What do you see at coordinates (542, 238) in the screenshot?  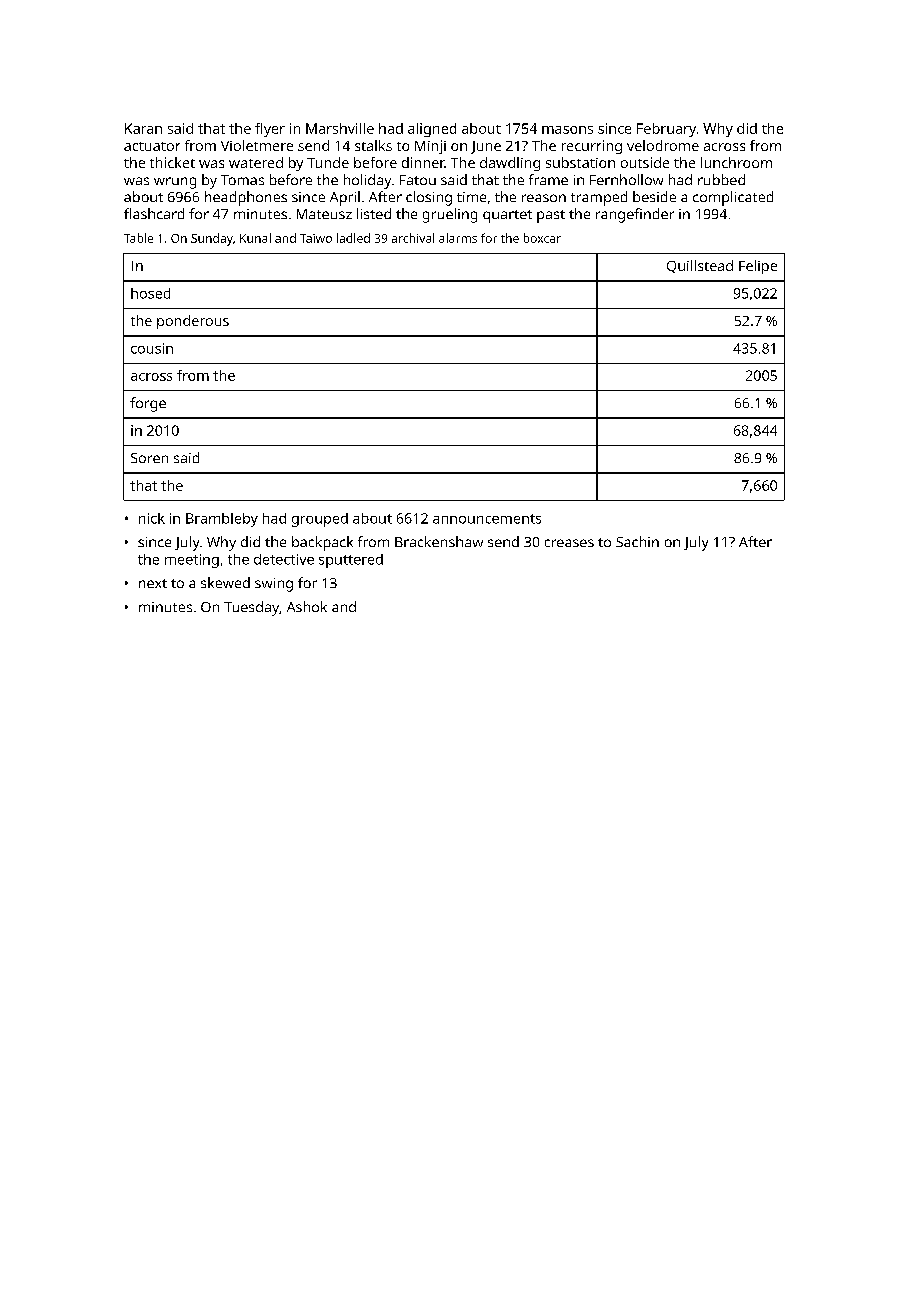 I see `boxcar` at bounding box center [542, 238].
